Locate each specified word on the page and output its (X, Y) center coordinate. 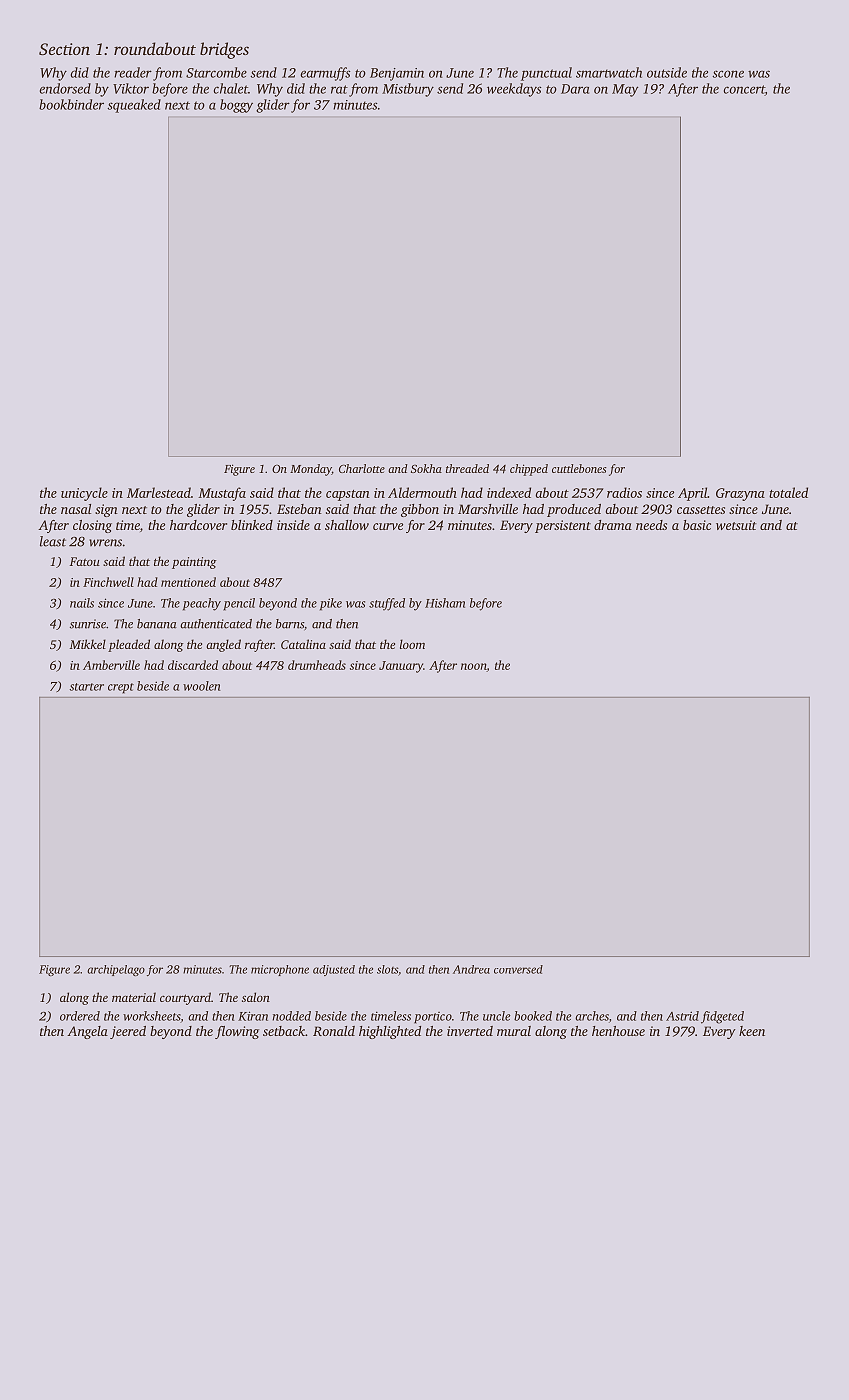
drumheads (317, 665)
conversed (518, 969)
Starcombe (216, 72)
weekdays (514, 90)
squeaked (134, 106)
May (625, 90)
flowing (237, 1032)
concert (744, 90)
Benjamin (397, 74)
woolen (202, 686)
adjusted (334, 970)
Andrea (471, 969)
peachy (202, 604)
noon (474, 667)
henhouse (618, 1031)
